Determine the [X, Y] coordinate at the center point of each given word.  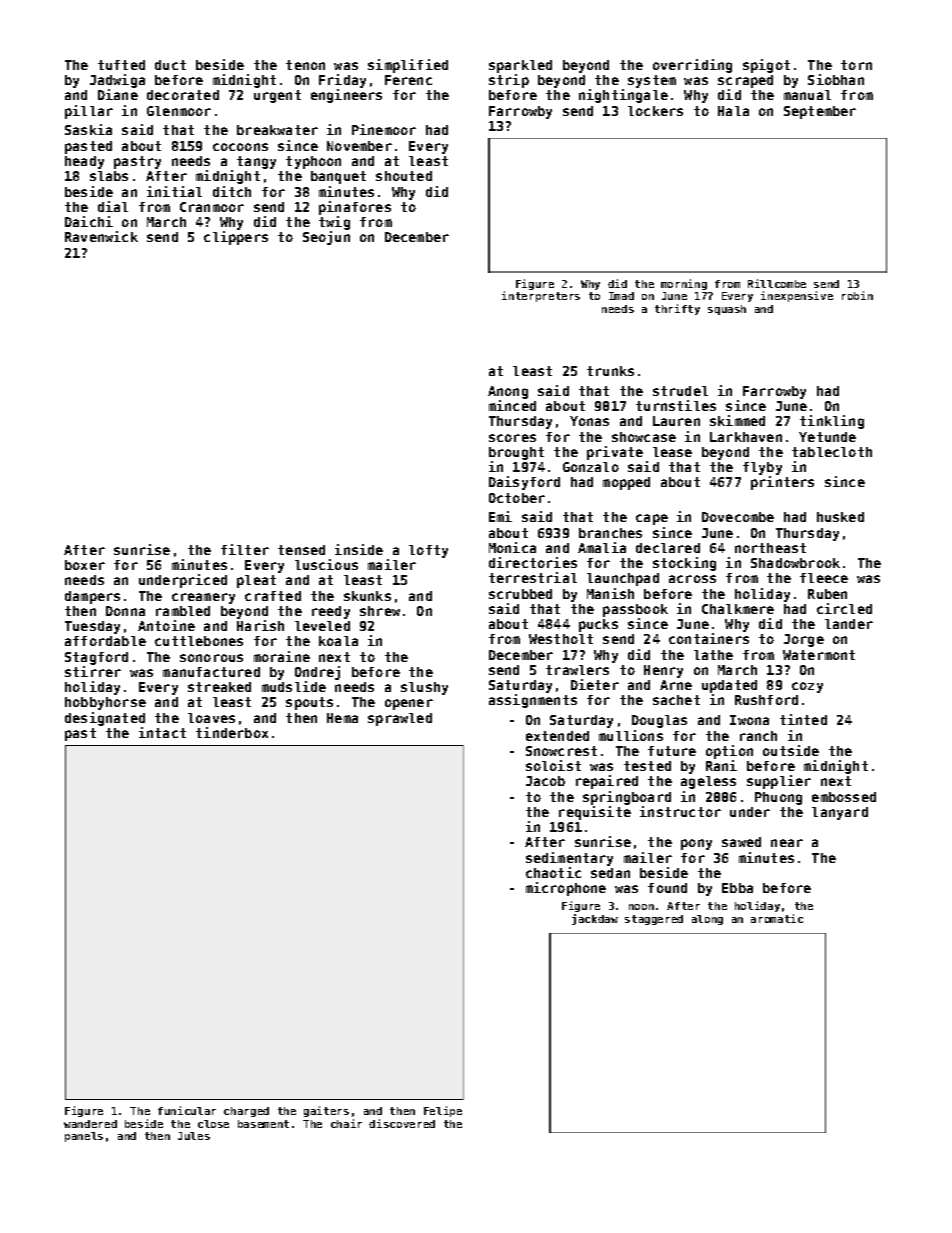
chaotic [553, 872]
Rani [721, 765]
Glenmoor [179, 111]
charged [246, 1112]
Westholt [561, 639]
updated [729, 686]
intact [162, 732]
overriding [692, 66]
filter [245, 549]
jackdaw [595, 919]
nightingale [623, 96]
